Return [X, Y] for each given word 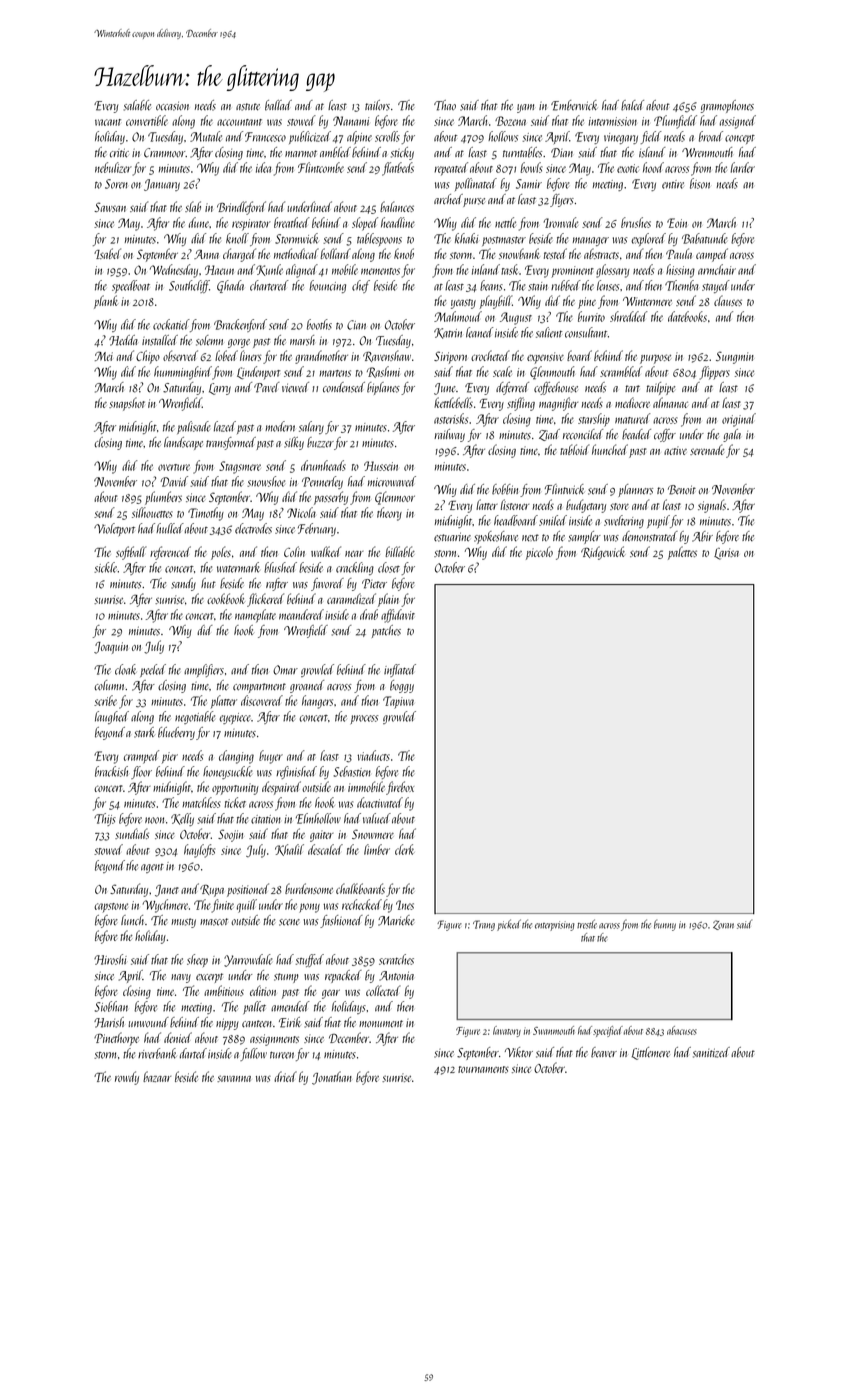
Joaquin [111, 648]
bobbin [505, 489]
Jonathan [332, 1078]
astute [248, 107]
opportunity [235, 789]
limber [377, 849]
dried [285, 1076]
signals [712, 506]
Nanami [351, 121]
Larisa [726, 554]
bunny [665, 925]
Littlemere [651, 1053]
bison [700, 183]
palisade [193, 427]
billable [400, 551]
